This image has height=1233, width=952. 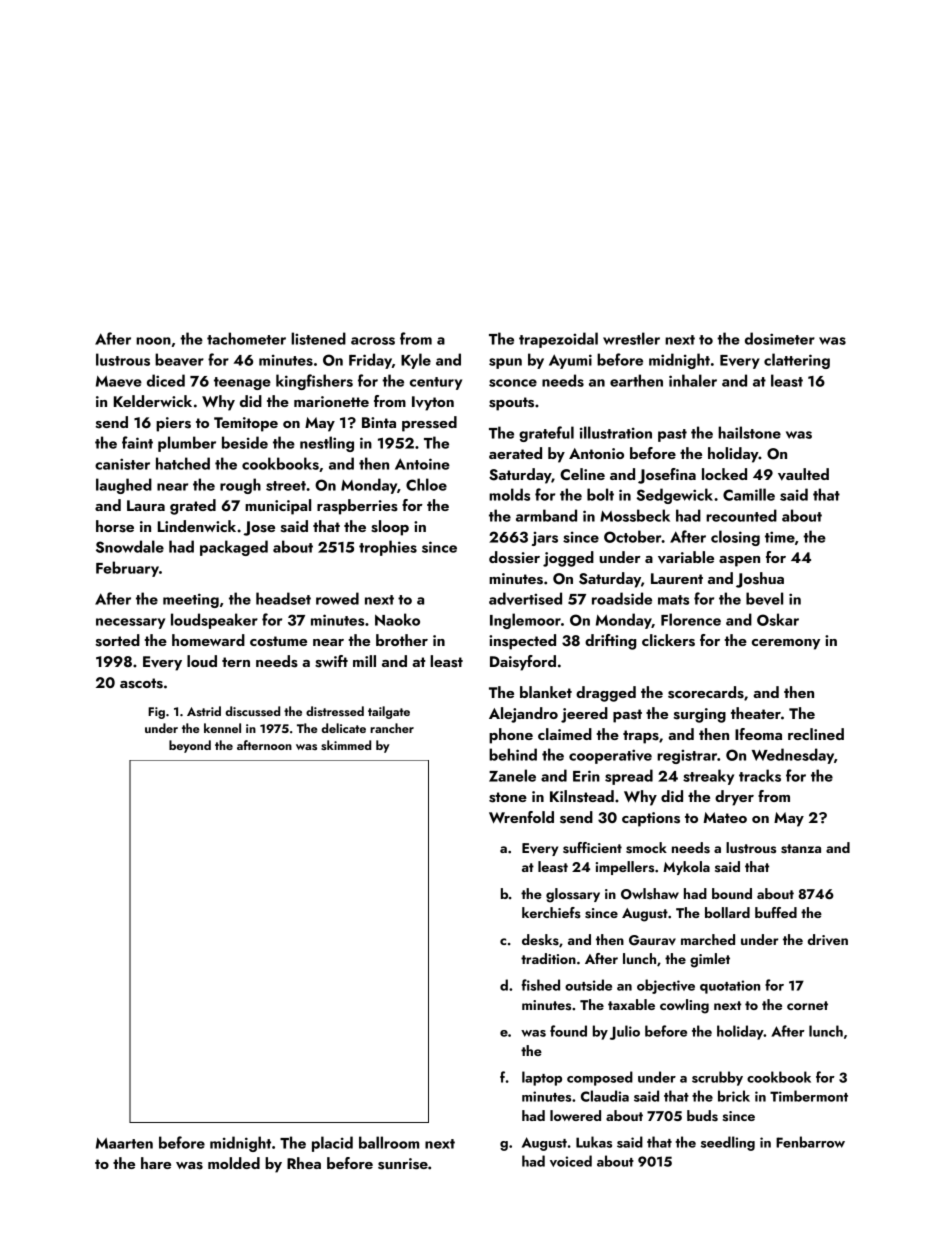 I want to click on teenage, so click(x=242, y=383).
